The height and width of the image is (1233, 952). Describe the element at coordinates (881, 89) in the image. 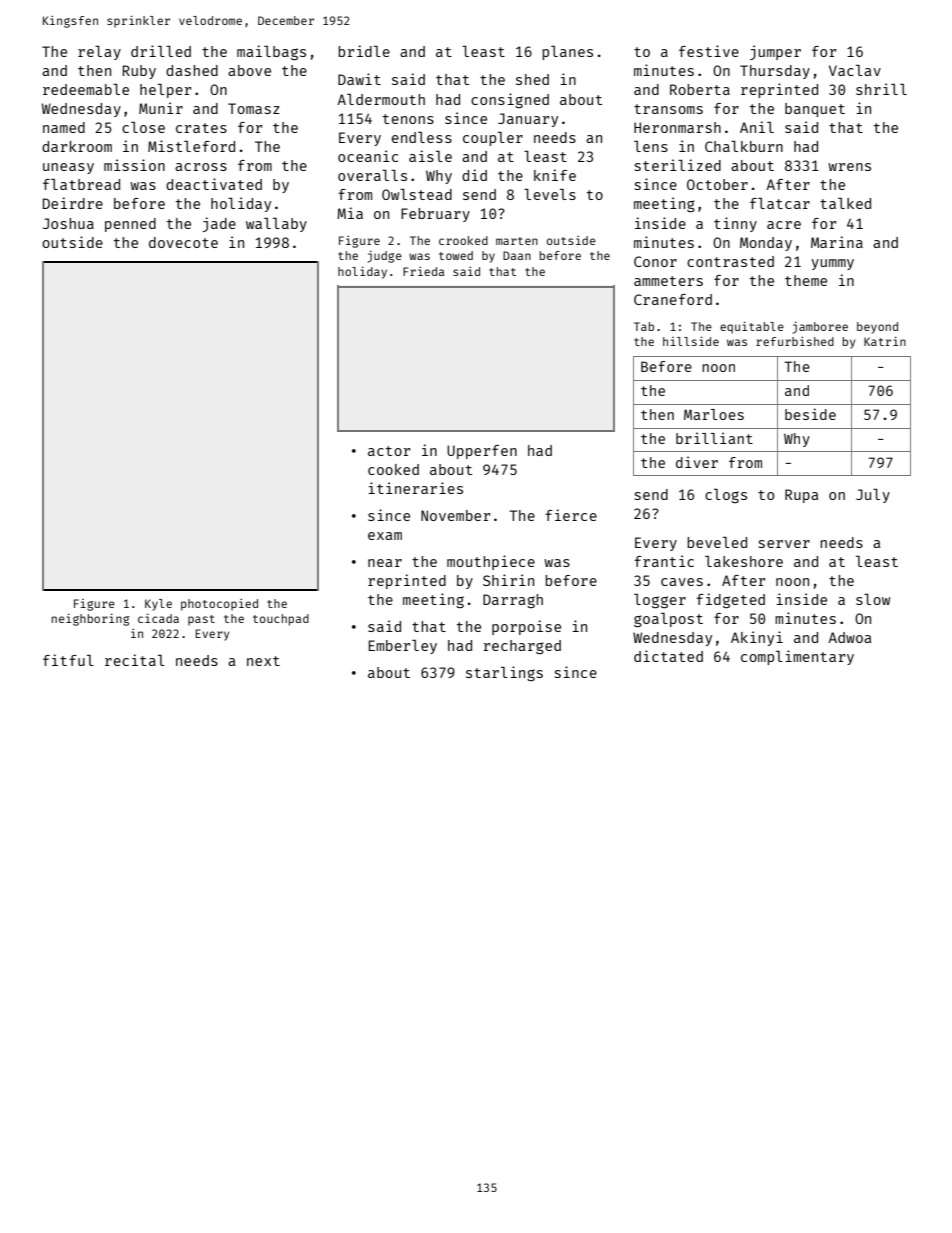

I see `shrill` at that location.
